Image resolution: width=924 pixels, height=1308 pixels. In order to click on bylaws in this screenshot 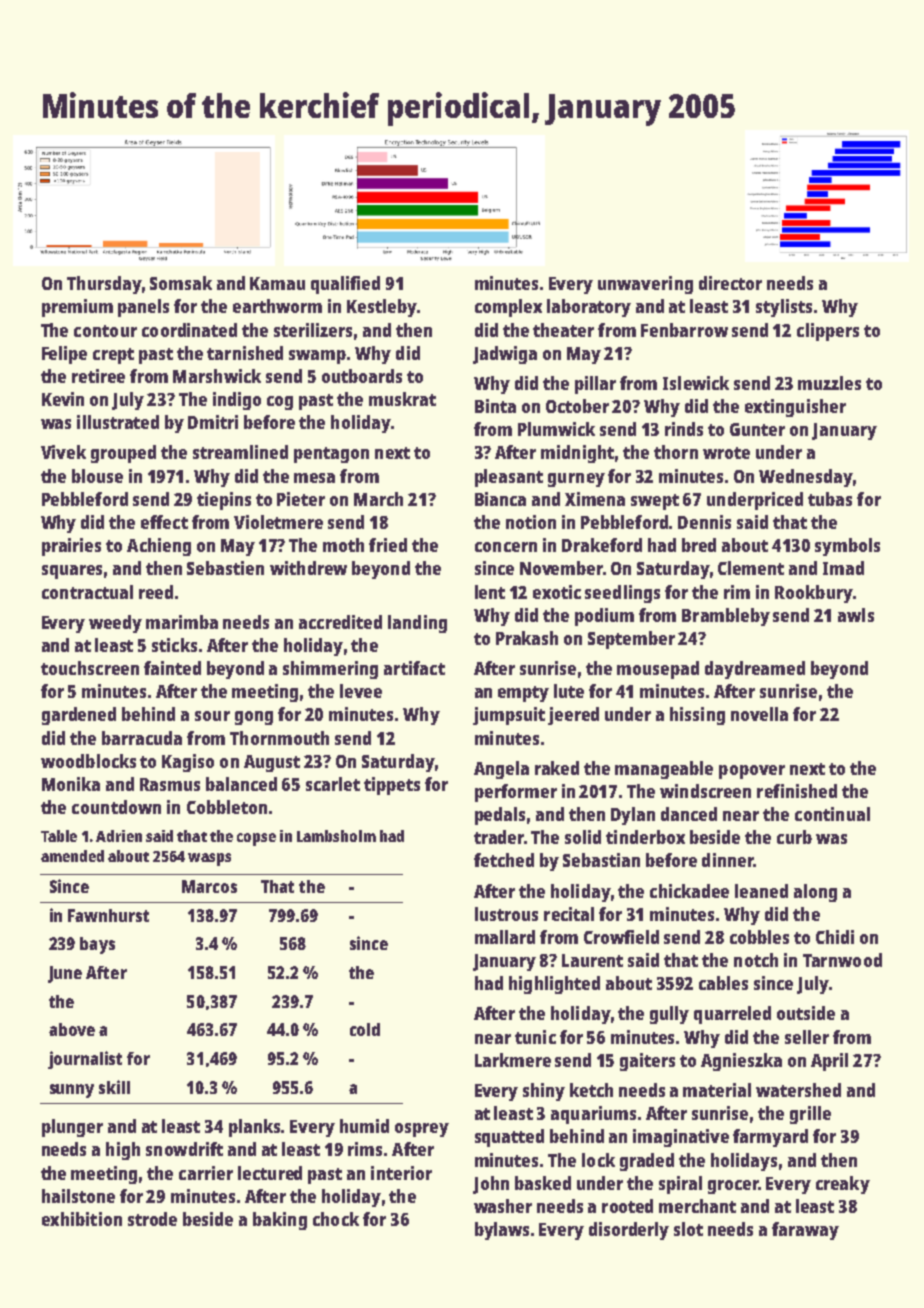, I will do `click(502, 1231)`.
